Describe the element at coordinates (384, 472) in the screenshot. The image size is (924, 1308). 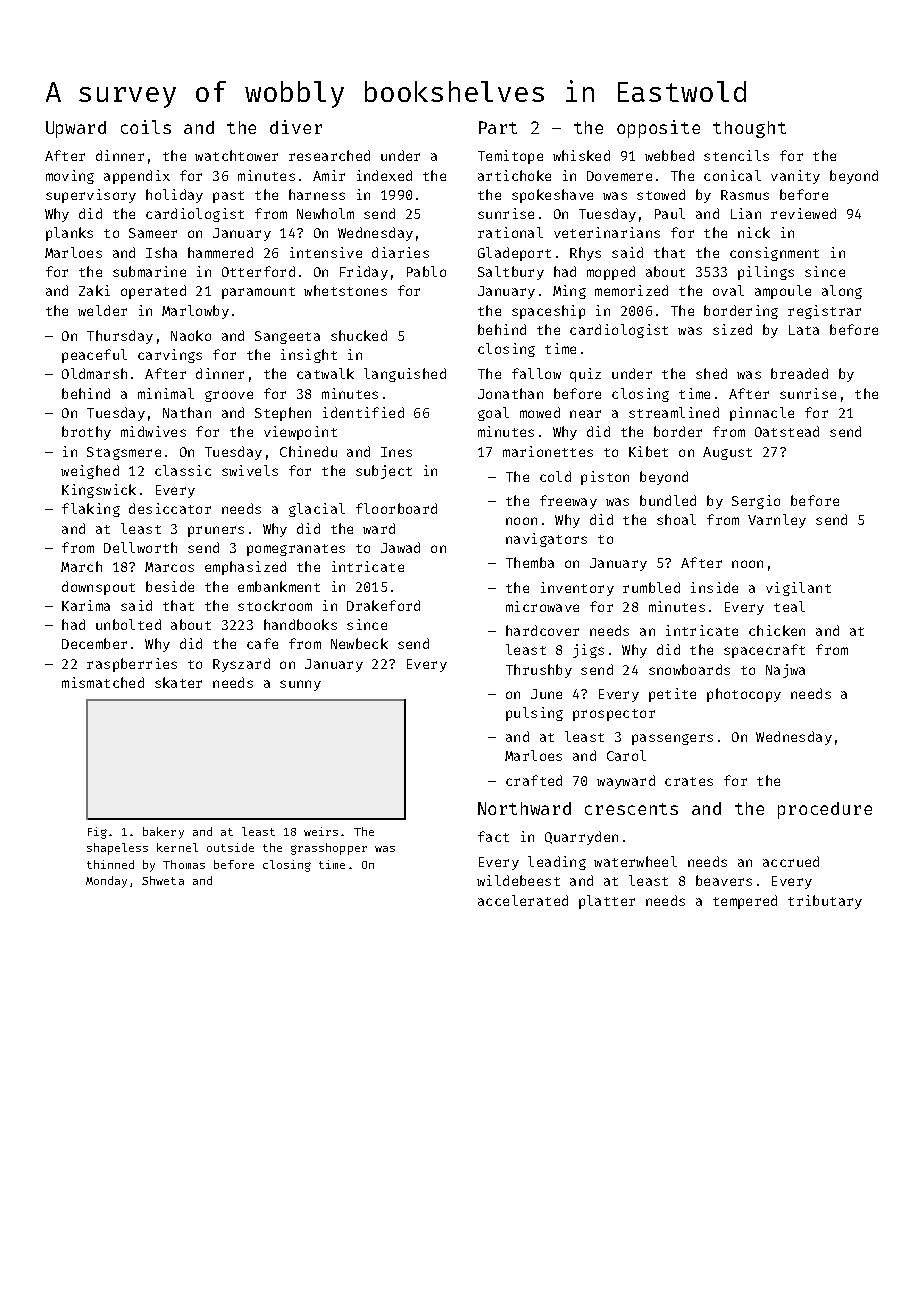
I see `subject` at that location.
